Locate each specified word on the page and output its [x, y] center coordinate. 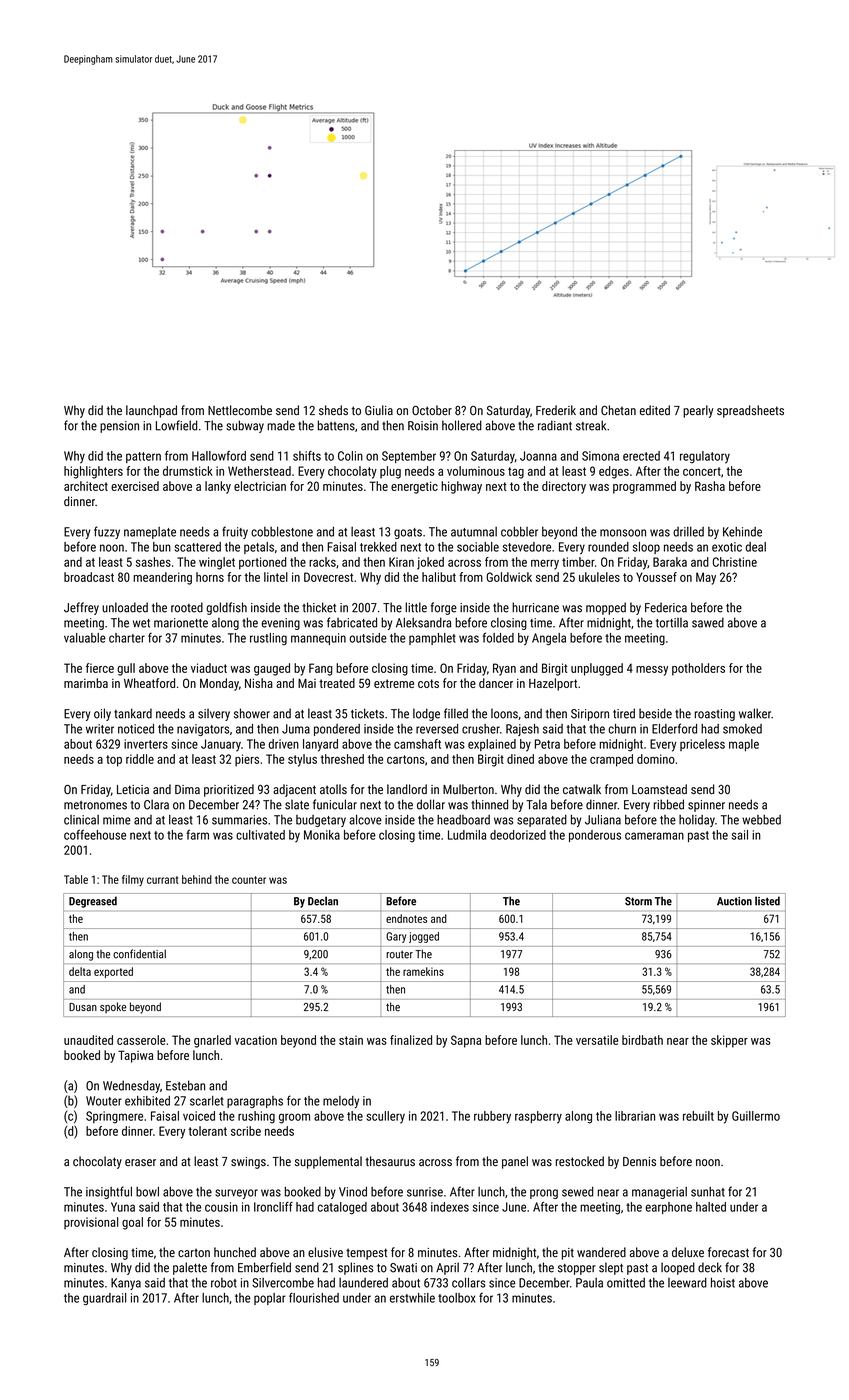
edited [655, 410]
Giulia [379, 410]
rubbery [492, 1117]
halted [711, 1207]
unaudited [88, 1040]
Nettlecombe [240, 410]
